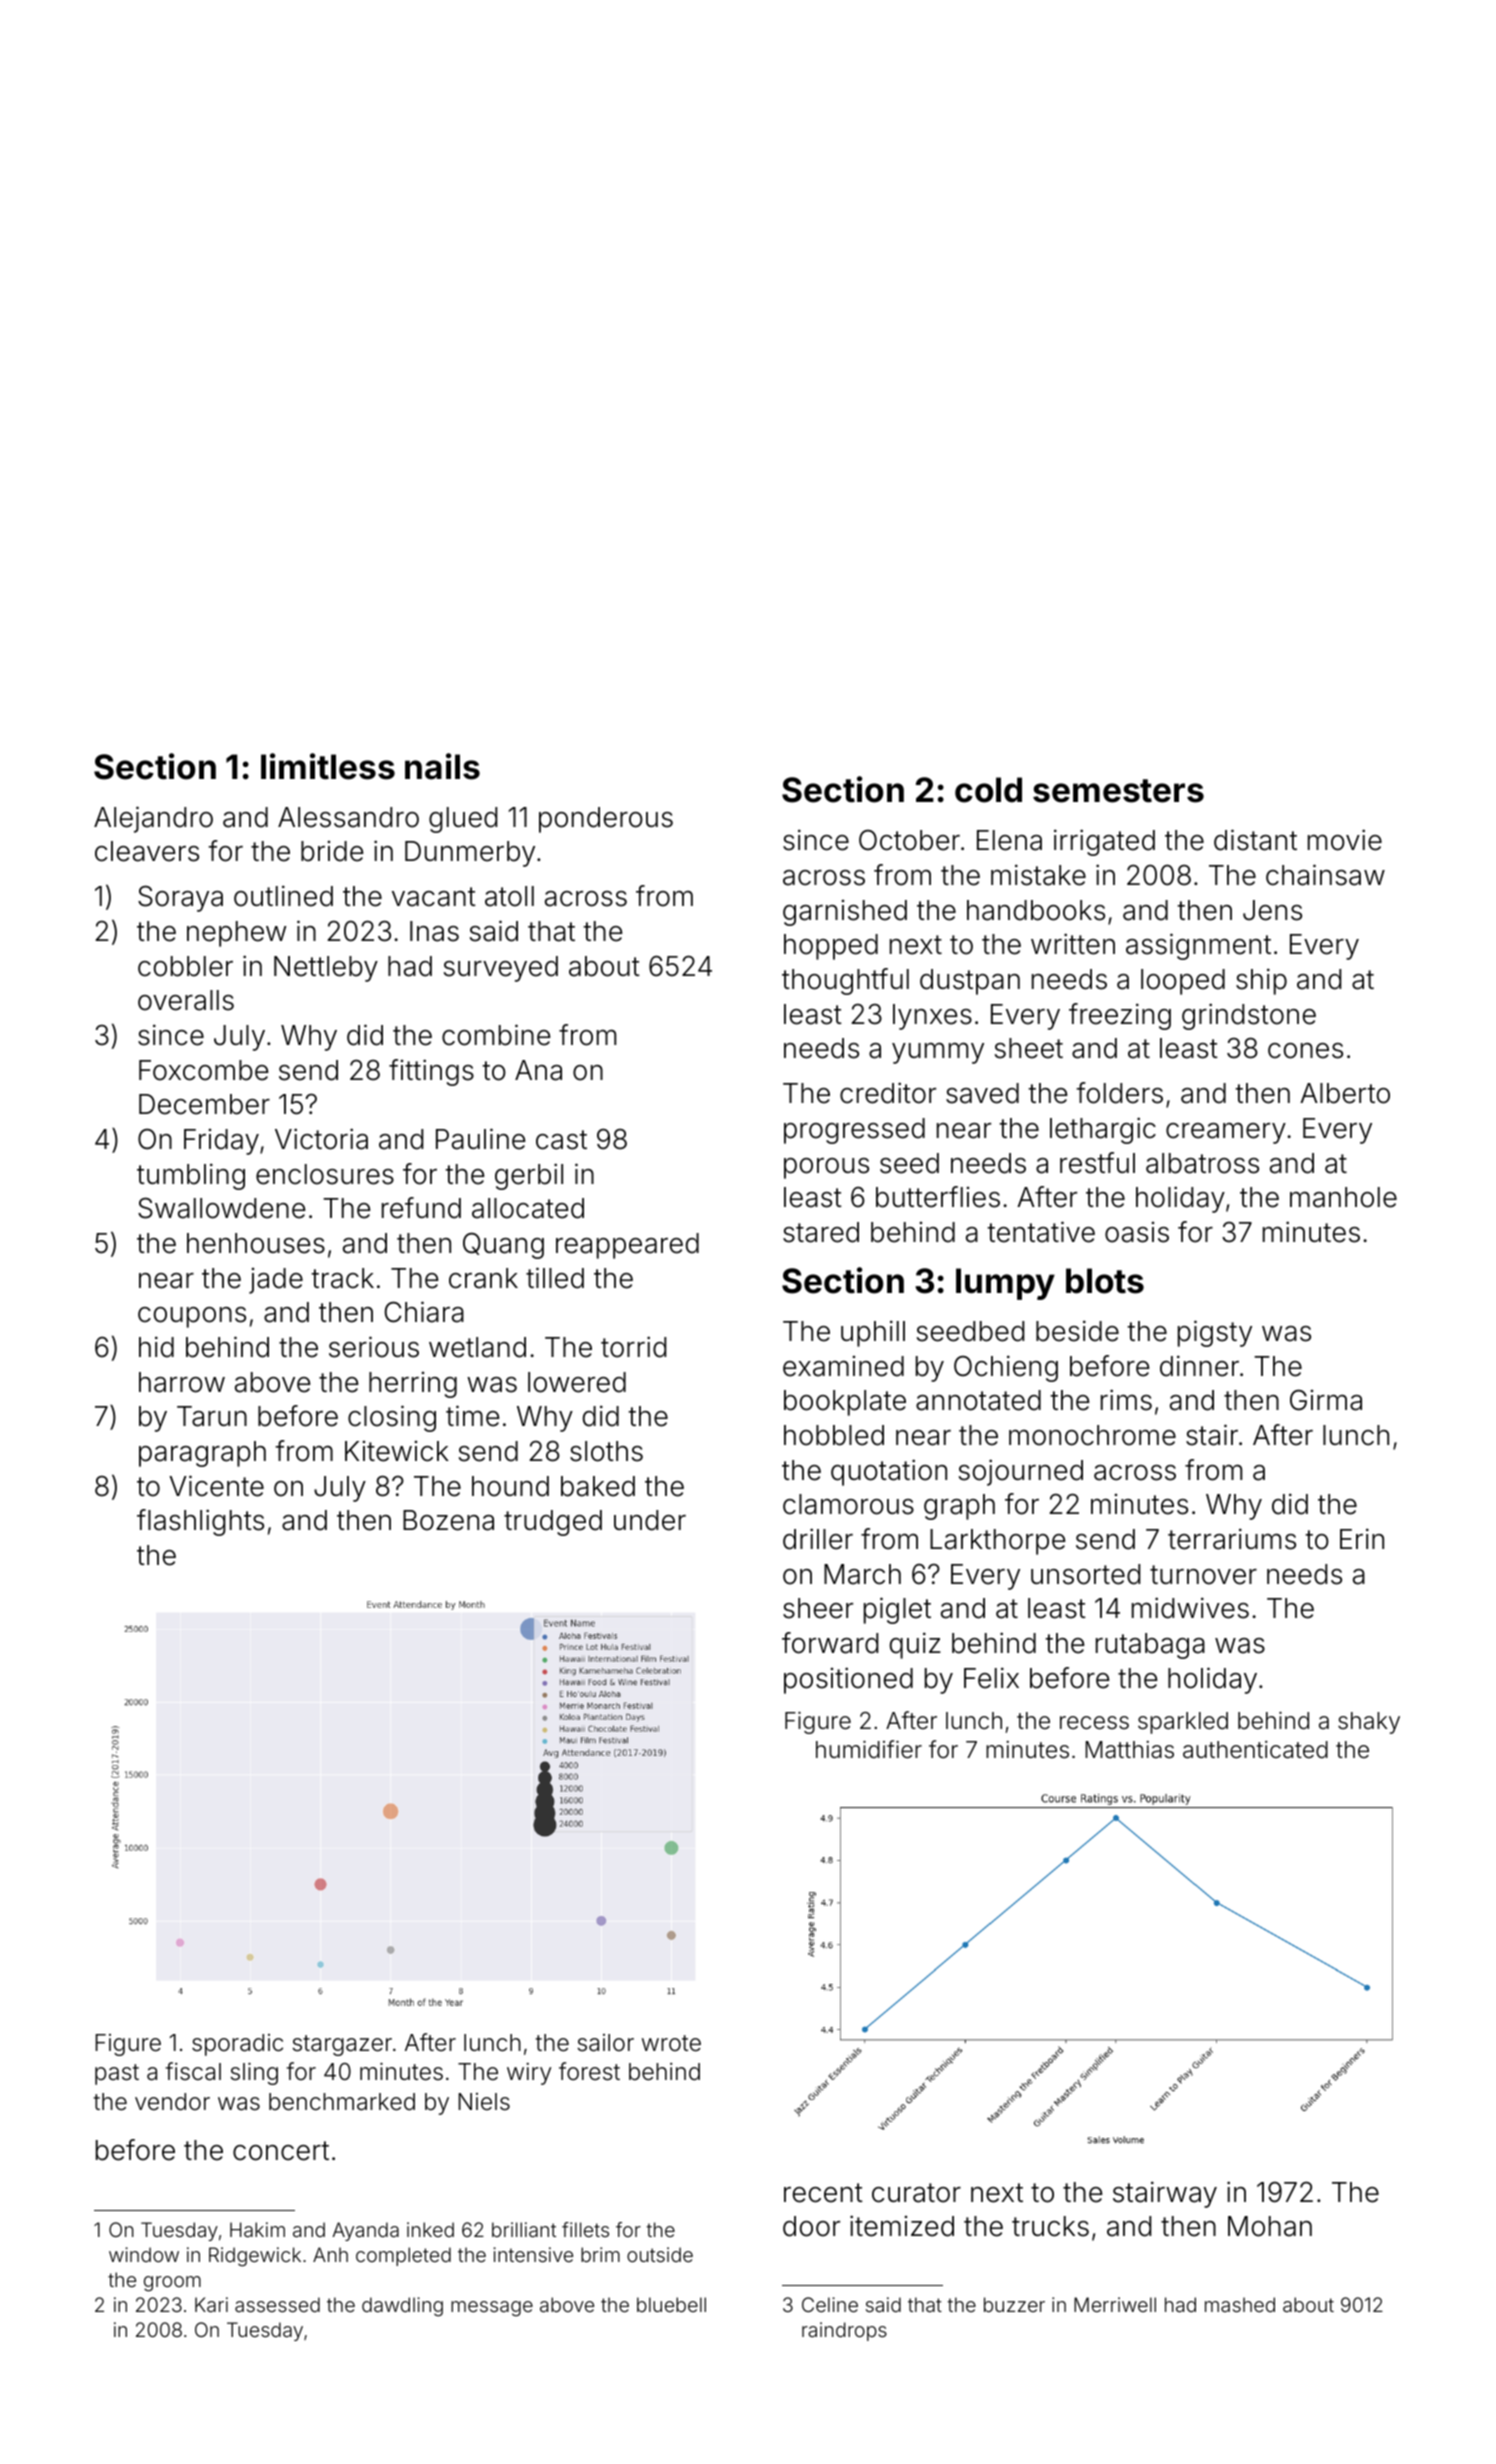 This screenshot has width=1496, height=2464. Describe the element at coordinates (1115, 2304) in the screenshot. I see `Merriwell` at that location.
